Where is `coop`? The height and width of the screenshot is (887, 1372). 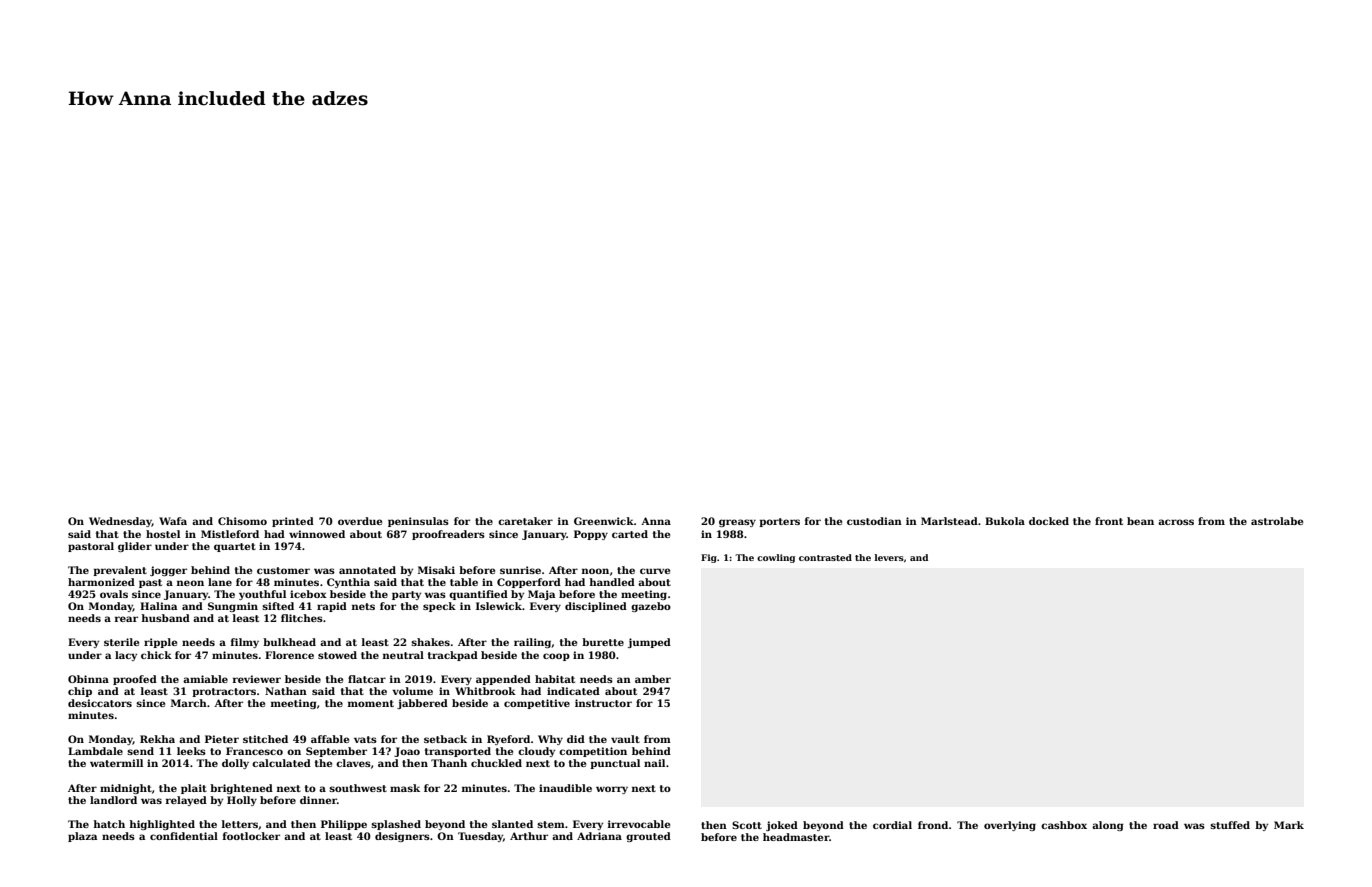
coop is located at coordinates (556, 657).
